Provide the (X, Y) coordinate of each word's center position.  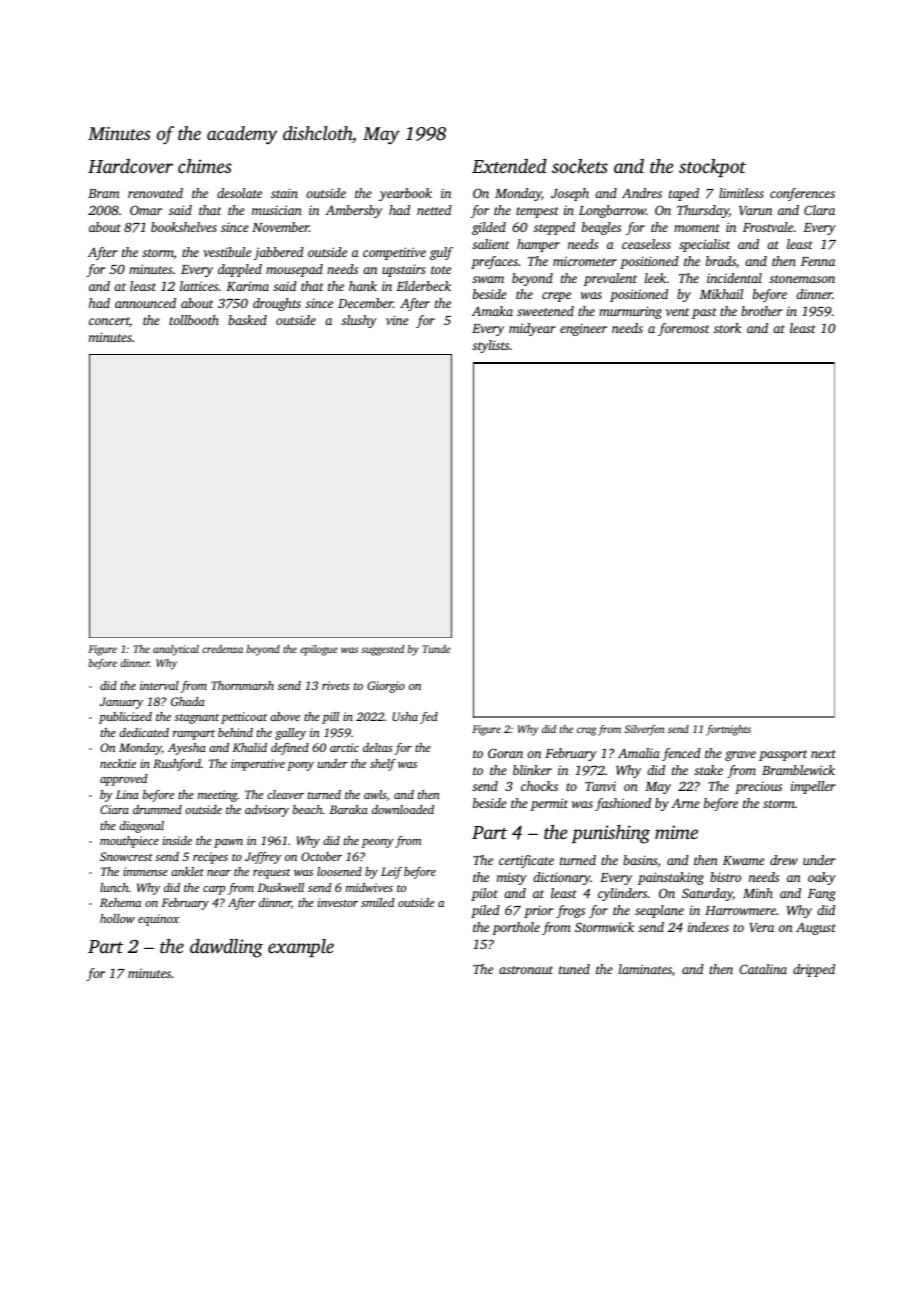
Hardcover (130, 166)
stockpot (712, 168)
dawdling (226, 948)
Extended (509, 166)
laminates (645, 969)
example (301, 948)
